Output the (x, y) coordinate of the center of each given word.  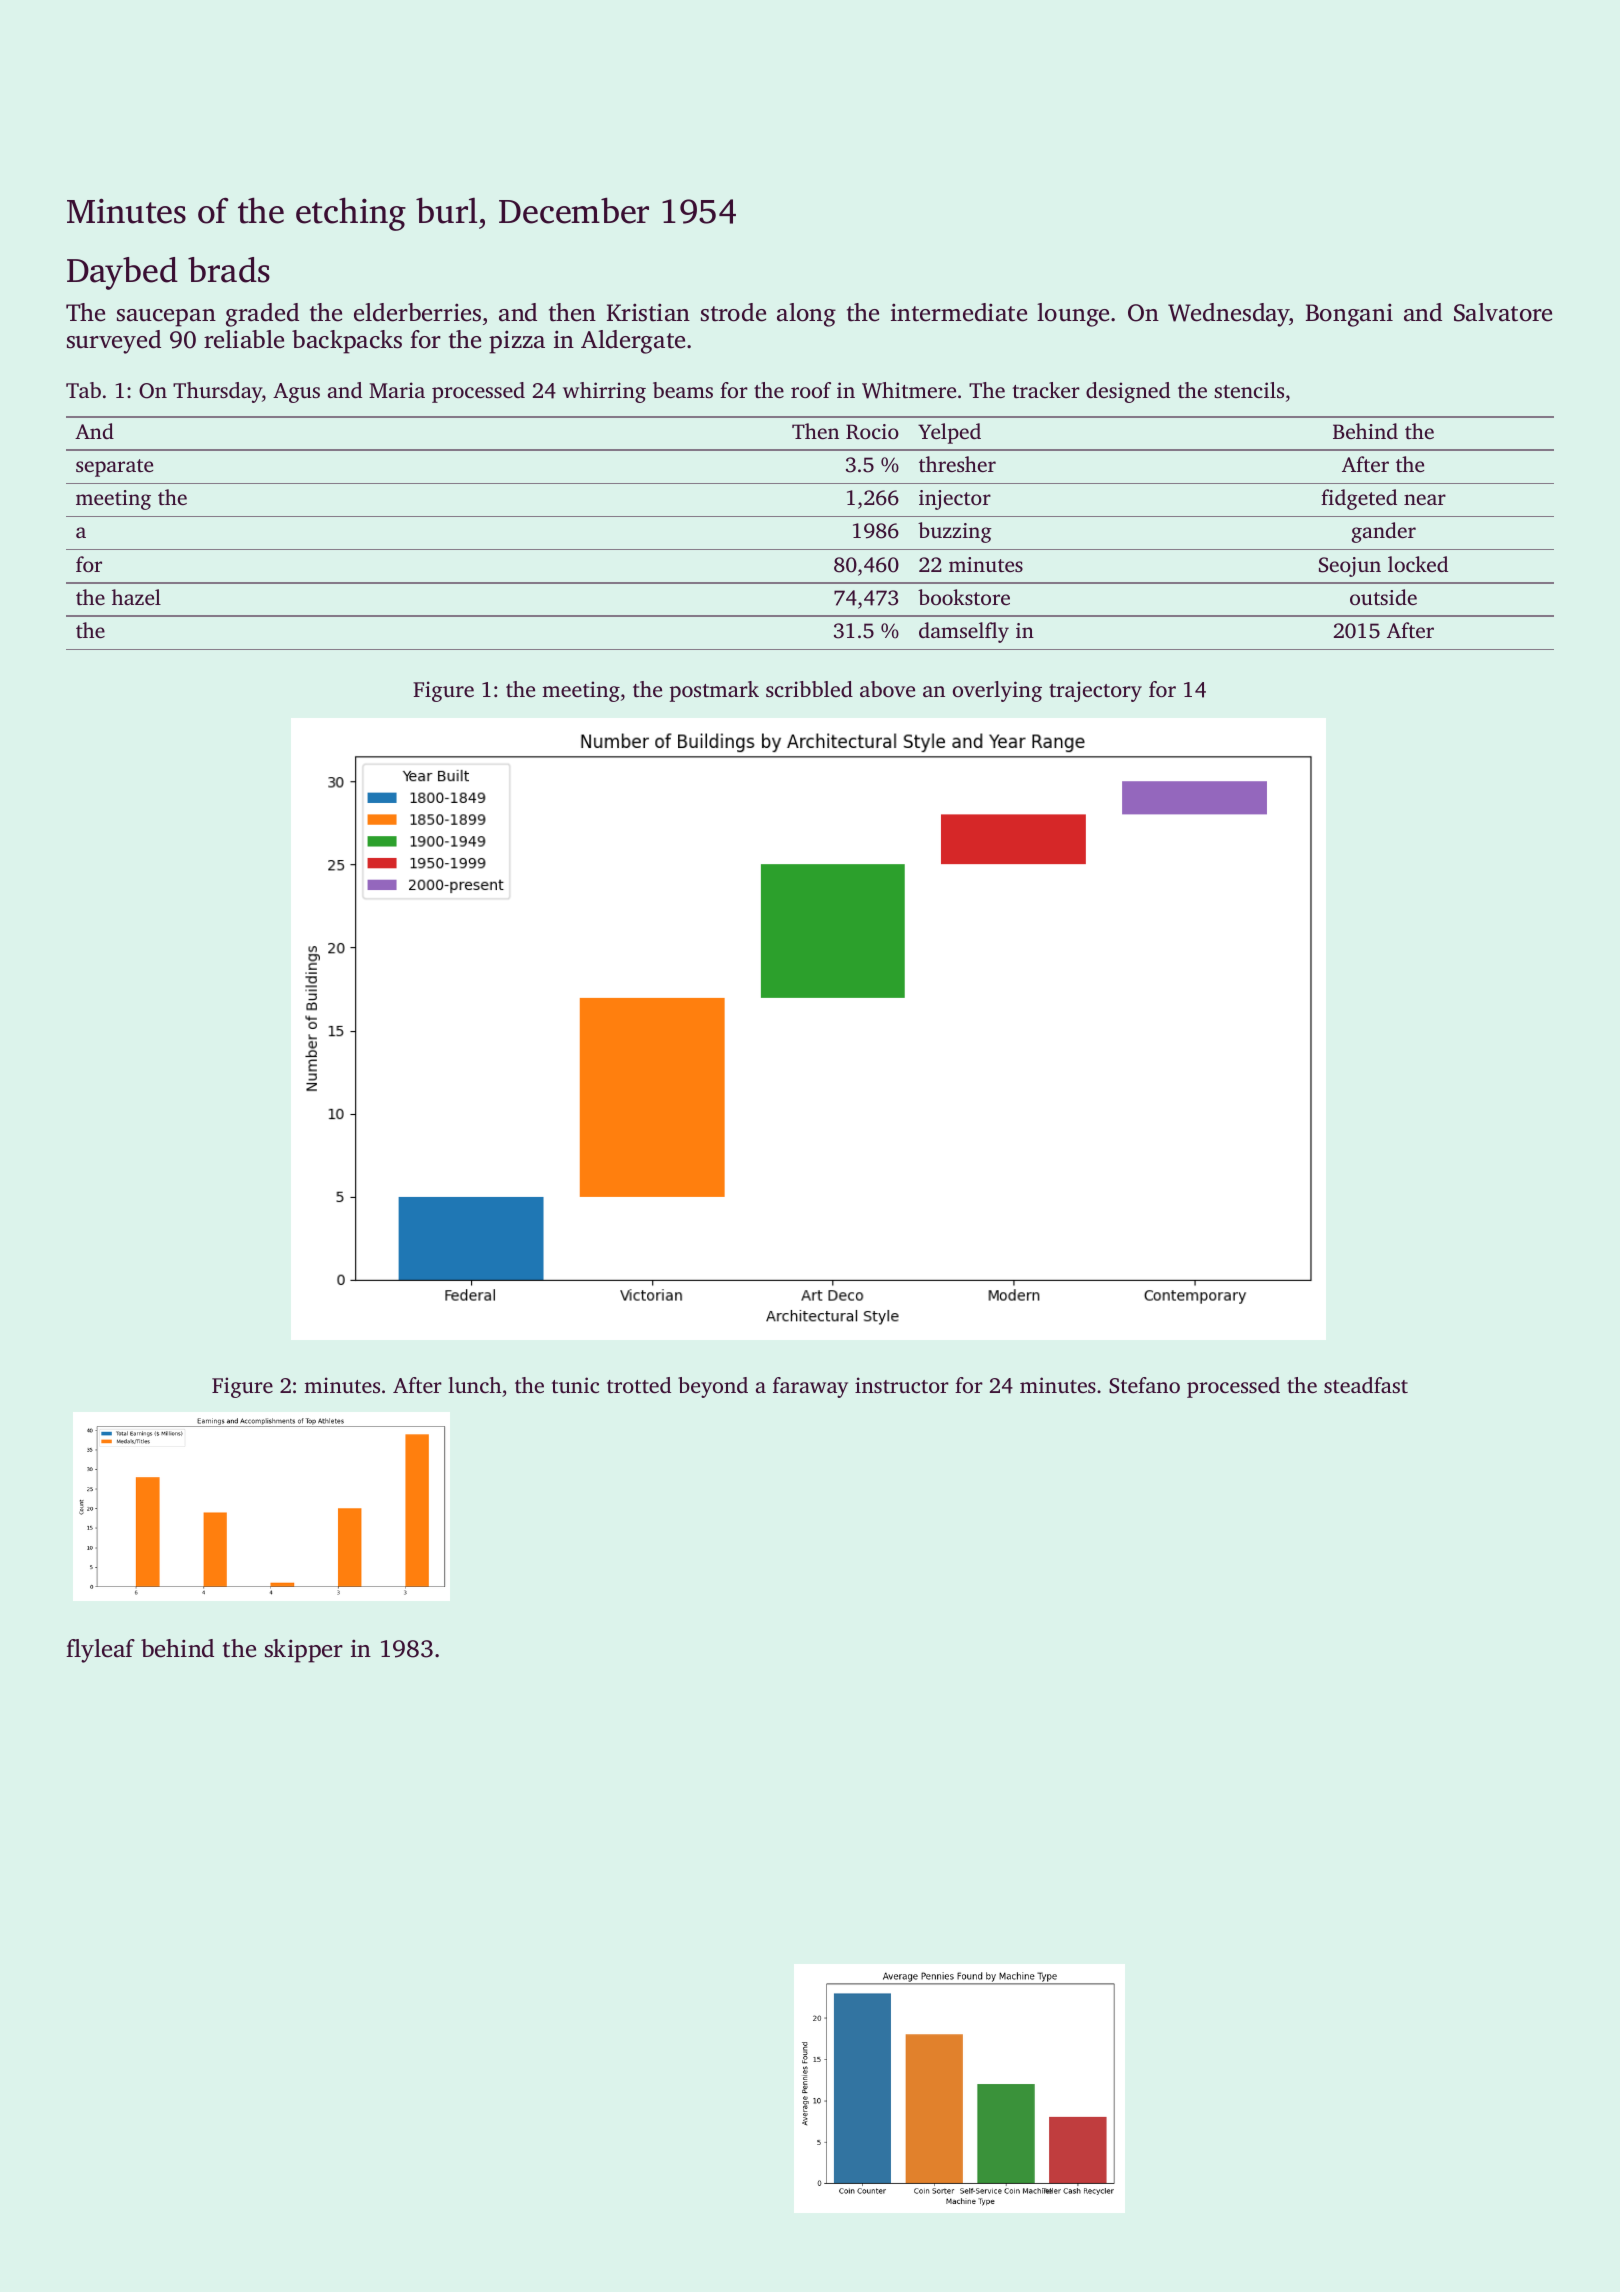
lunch (474, 1385)
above (887, 689)
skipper (304, 1651)
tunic (575, 1385)
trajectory (1095, 691)
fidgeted (1359, 499)
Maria (397, 390)
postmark (714, 691)
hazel (136, 597)
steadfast (1366, 1385)
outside (1383, 597)
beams (683, 390)
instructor (902, 1385)
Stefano (1144, 1385)
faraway (810, 1387)
